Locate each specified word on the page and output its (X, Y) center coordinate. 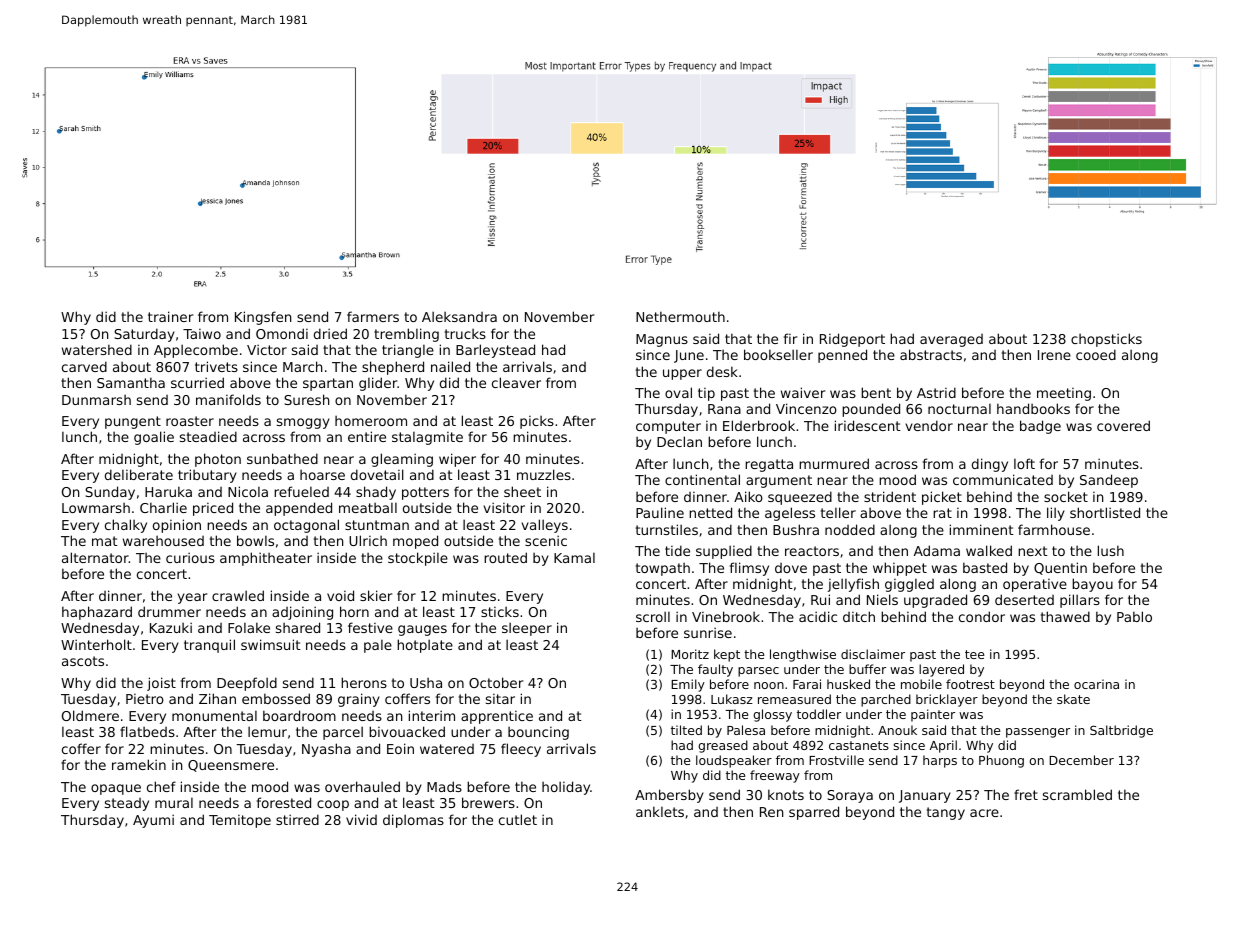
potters (425, 493)
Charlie (163, 507)
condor (982, 616)
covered (1123, 425)
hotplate (425, 646)
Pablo (1134, 616)
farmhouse (1054, 529)
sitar (500, 699)
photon (218, 460)
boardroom (299, 715)
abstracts (931, 354)
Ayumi (153, 821)
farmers (373, 316)
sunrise (708, 632)
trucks (465, 334)
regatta (769, 465)
